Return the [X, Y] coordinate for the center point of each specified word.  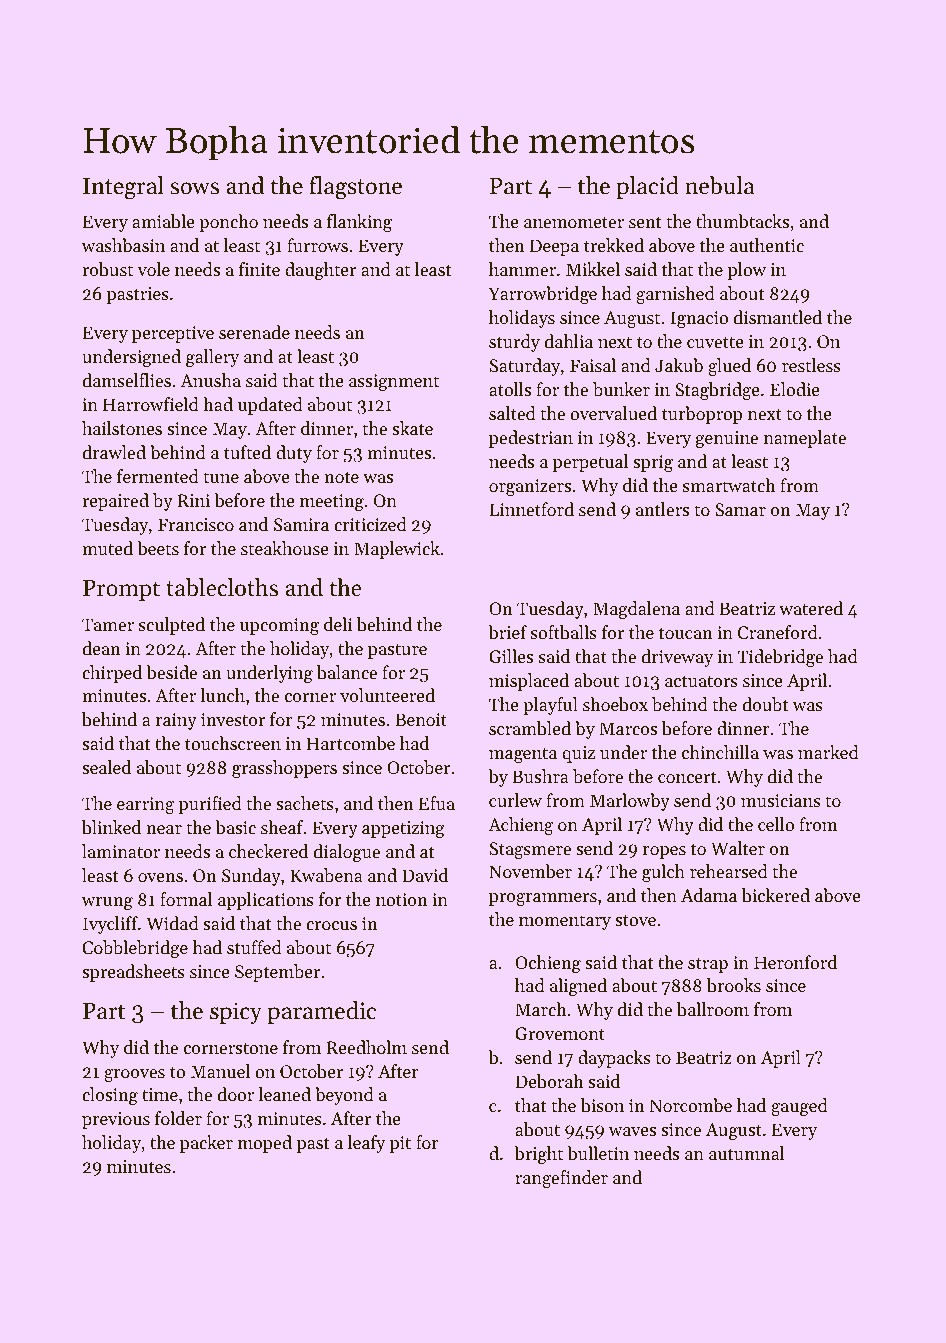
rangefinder [561, 1179]
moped [265, 1144]
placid [647, 187]
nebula [719, 185]
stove [635, 920]
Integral [123, 188]
